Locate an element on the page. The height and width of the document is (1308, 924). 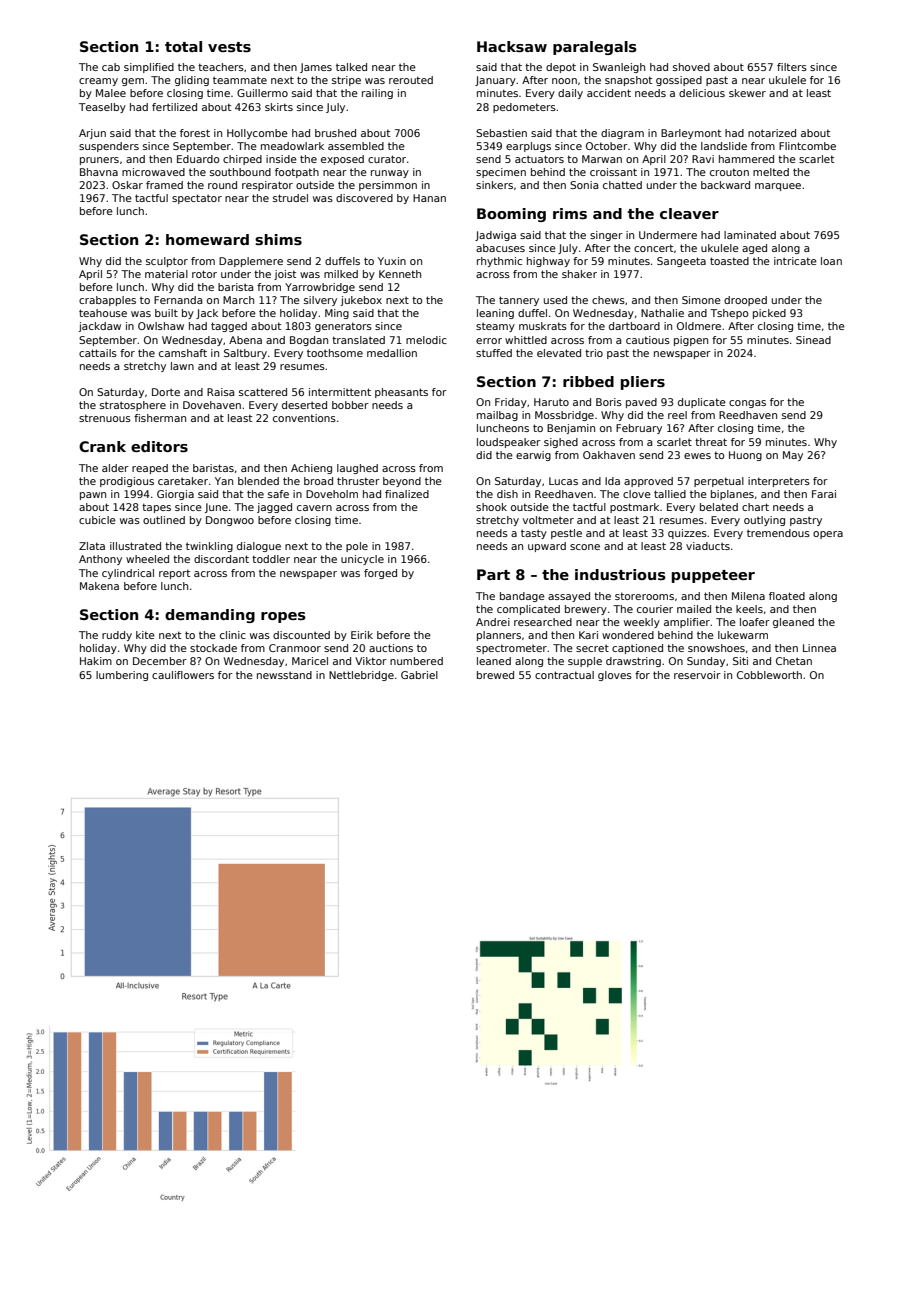
researched is located at coordinates (543, 622).
